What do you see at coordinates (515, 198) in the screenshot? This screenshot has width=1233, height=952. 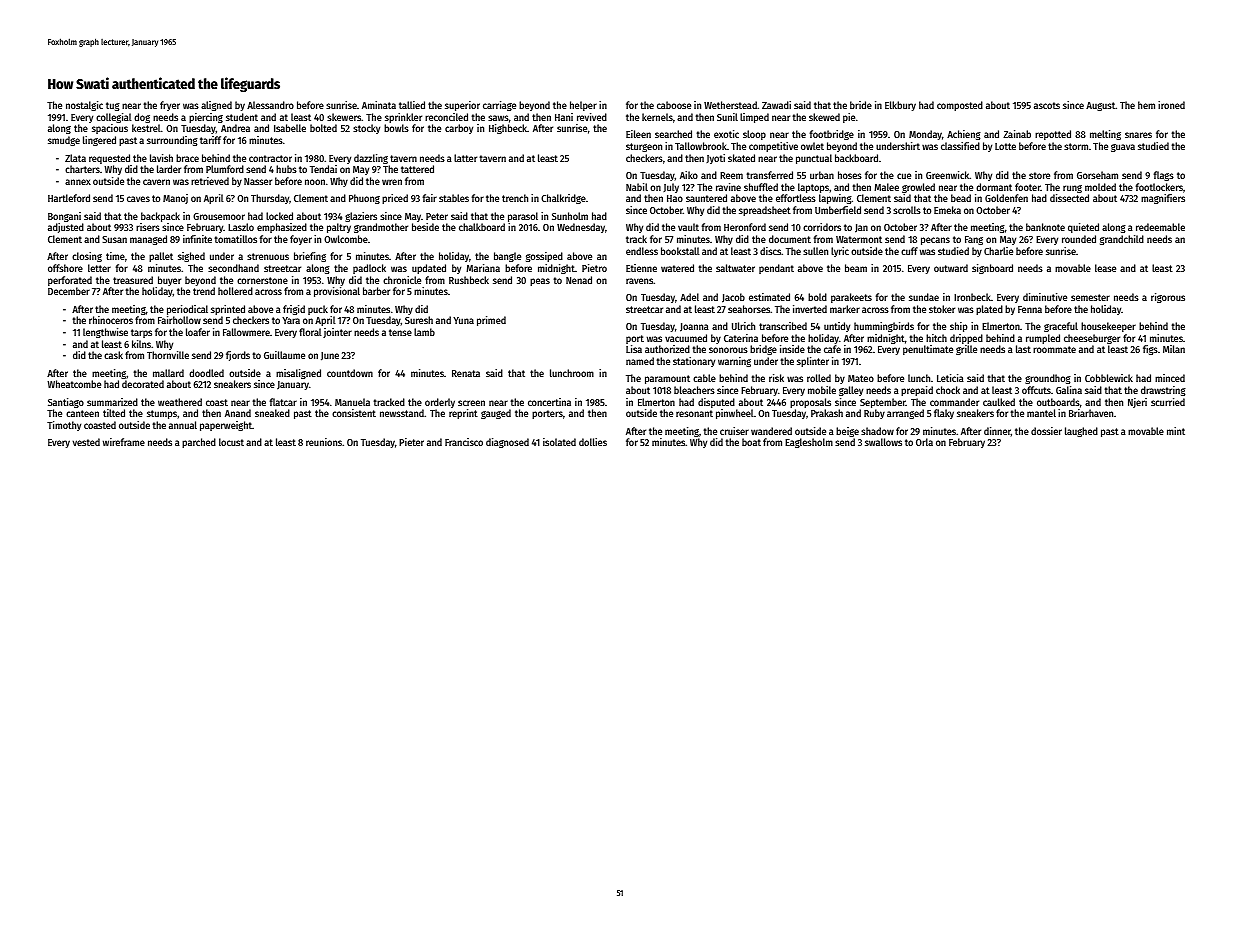 I see `trench` at bounding box center [515, 198].
